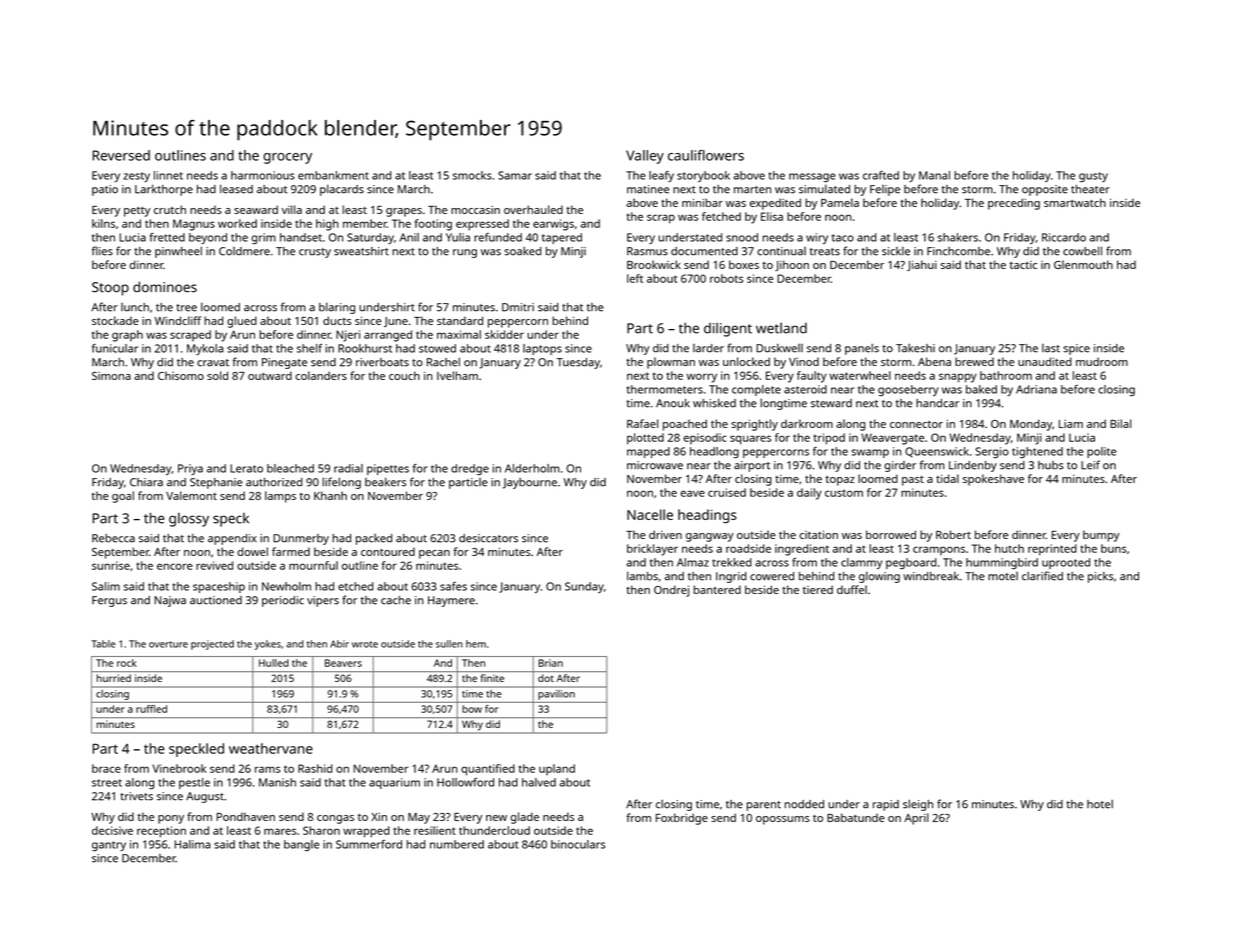 This screenshot has height=952, width=1233. Describe the element at coordinates (103, 644) in the screenshot. I see `Table` at that location.
